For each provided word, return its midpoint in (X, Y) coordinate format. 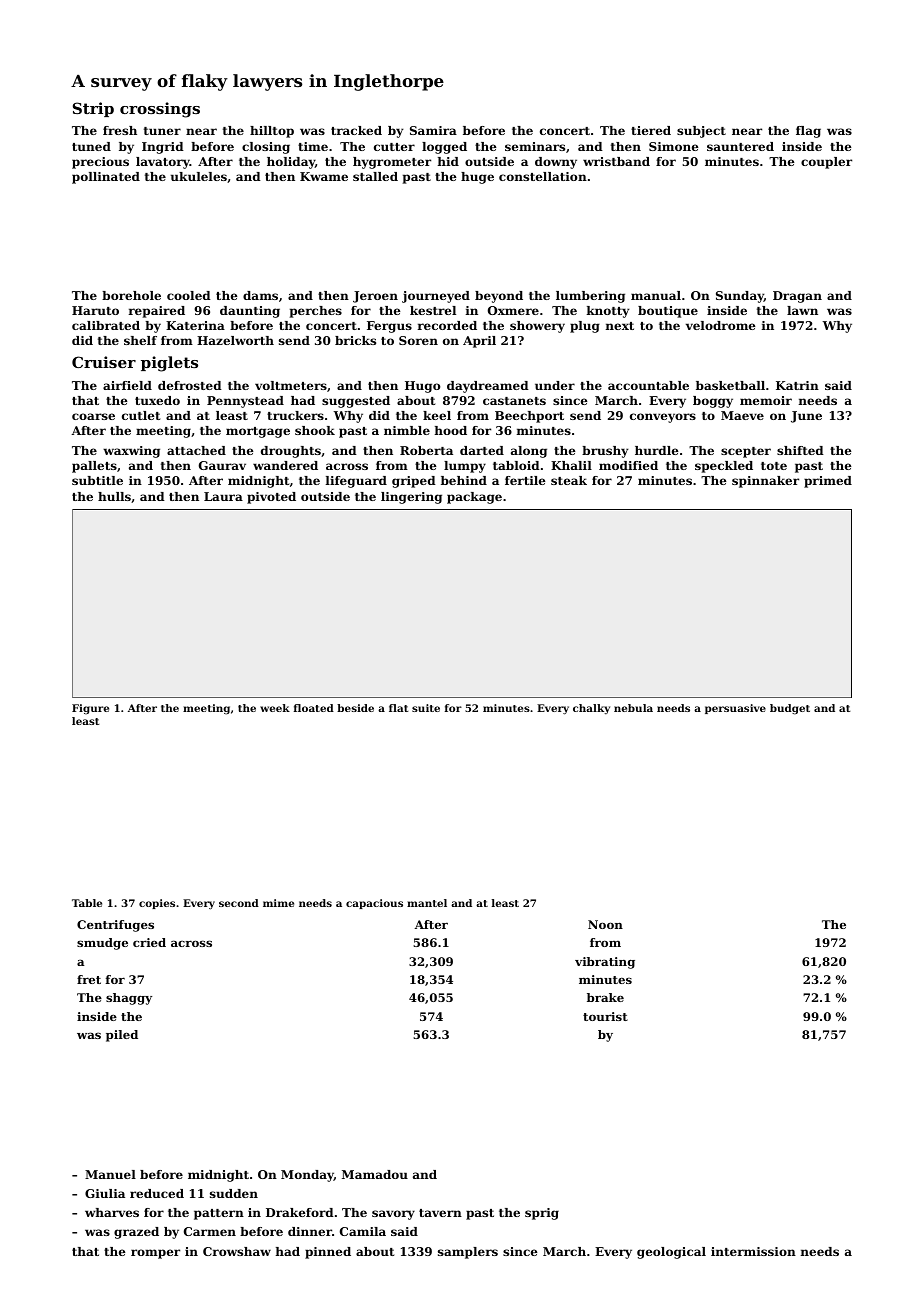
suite (426, 708)
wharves (112, 1212)
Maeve (742, 415)
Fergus (389, 327)
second (239, 903)
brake (605, 997)
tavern (440, 1213)
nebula (633, 708)
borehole (131, 295)
